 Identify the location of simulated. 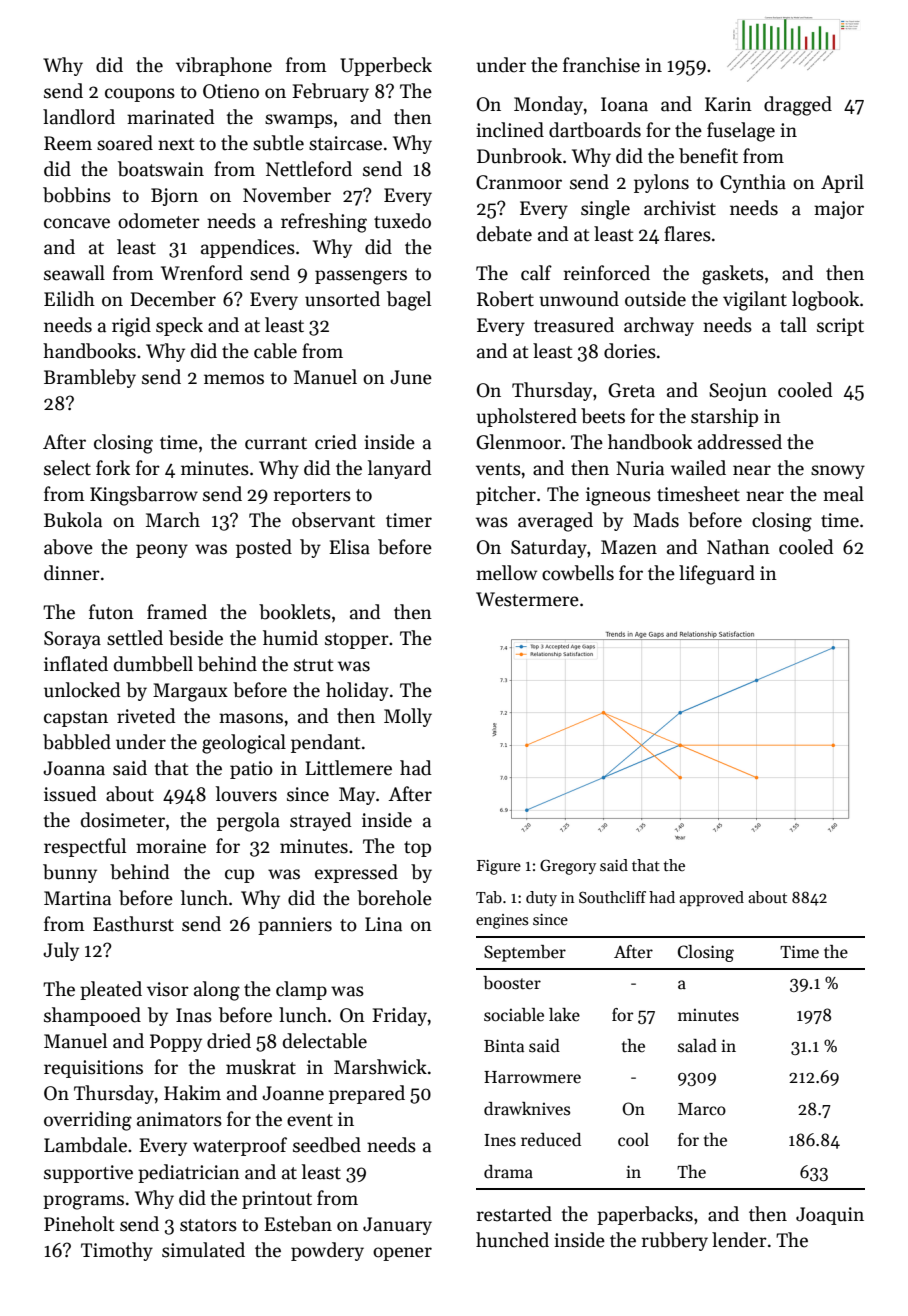
(203, 1250).
